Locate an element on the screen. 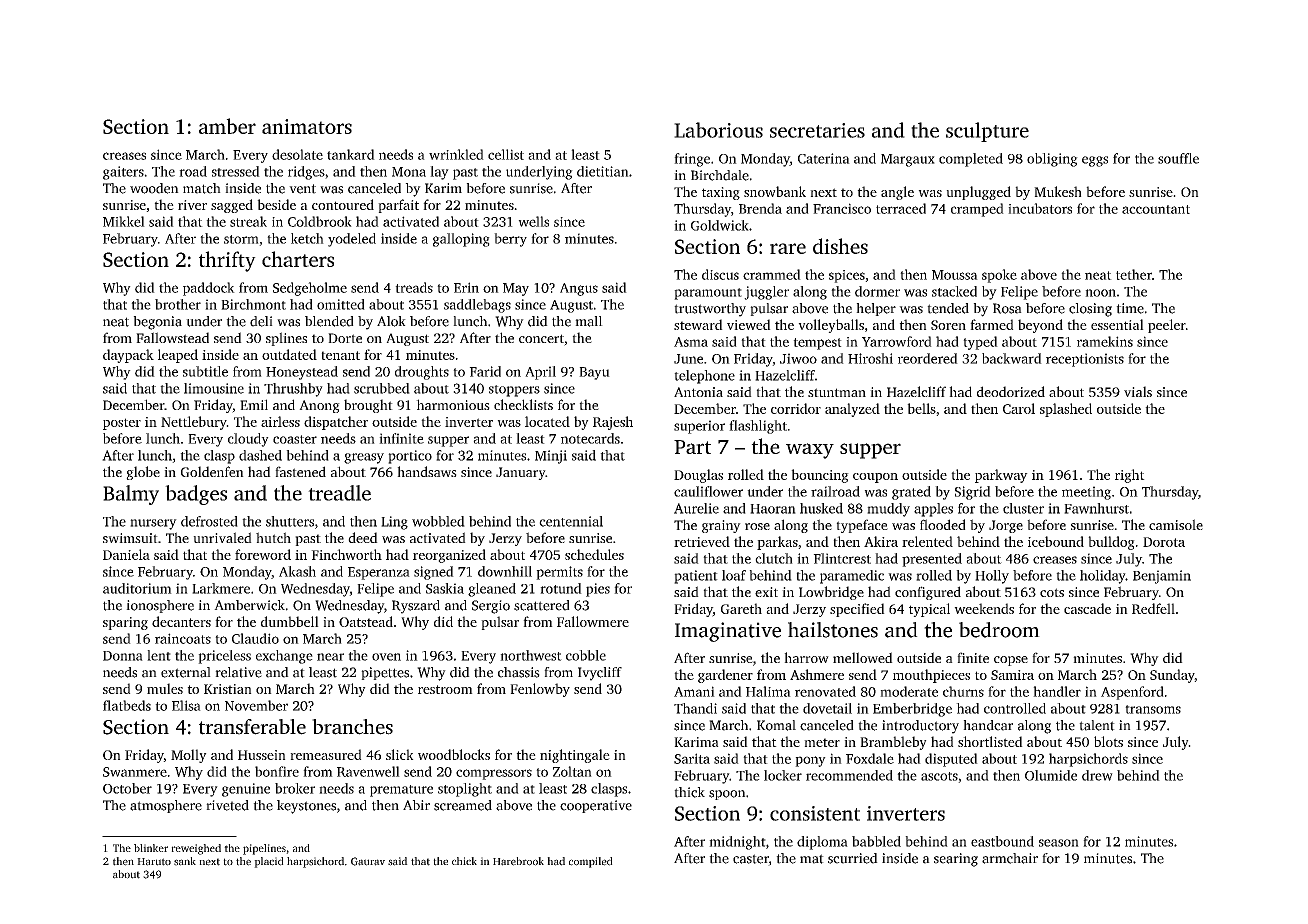 The height and width of the screenshot is (924, 1308). animators is located at coordinates (307, 126).
